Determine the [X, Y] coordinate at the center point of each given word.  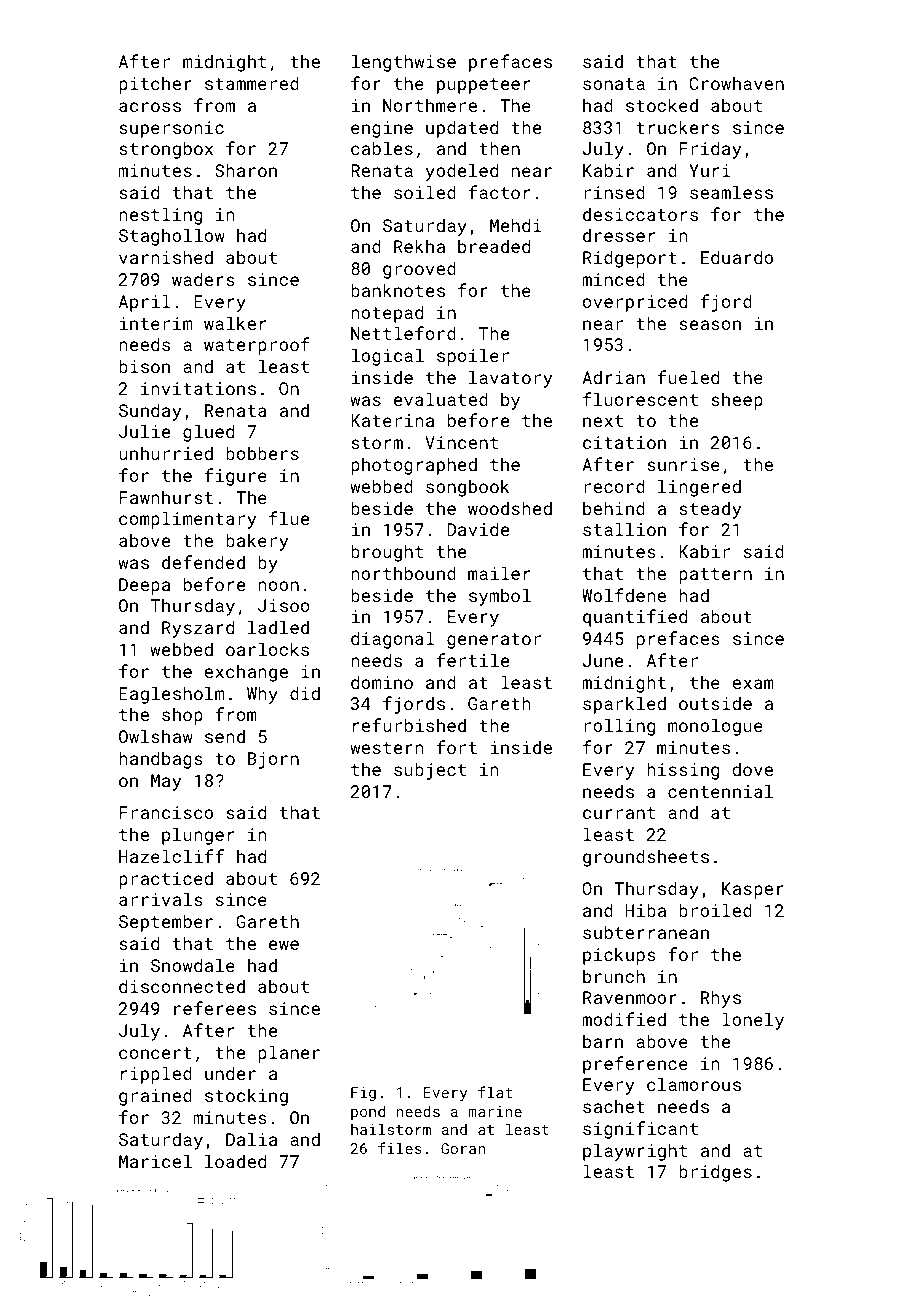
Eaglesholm [171, 695]
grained [155, 1097]
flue [289, 518]
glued [208, 433]
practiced [166, 880]
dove [752, 769]
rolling [619, 727]
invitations [198, 388]
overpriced [635, 303]
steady [710, 510]
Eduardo [737, 257]
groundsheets [646, 858]
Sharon [246, 170]
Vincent [461, 442]
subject [430, 771]
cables [382, 148]
